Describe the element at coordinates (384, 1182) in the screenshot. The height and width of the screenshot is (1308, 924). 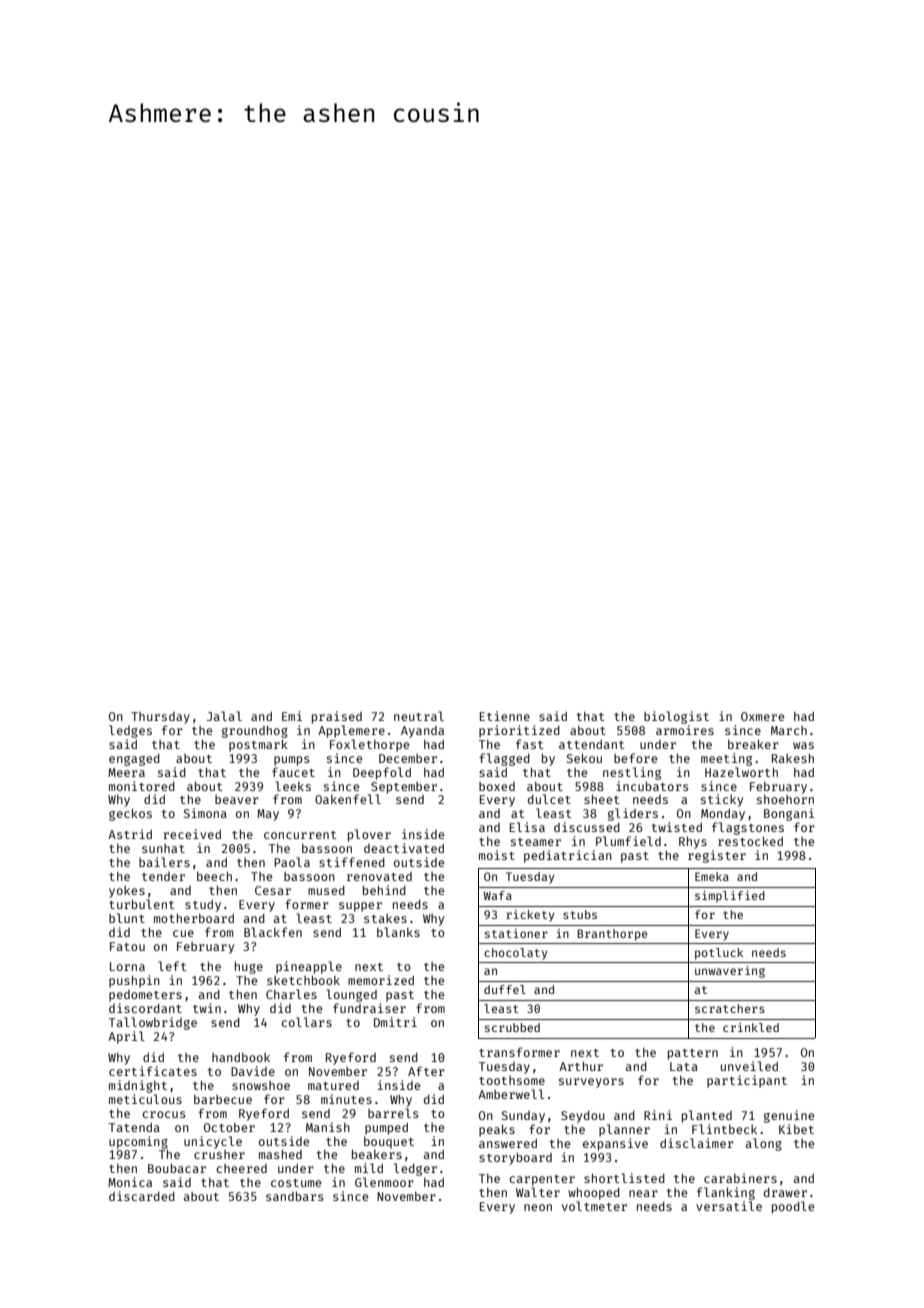
I see `Glenmoor` at that location.
